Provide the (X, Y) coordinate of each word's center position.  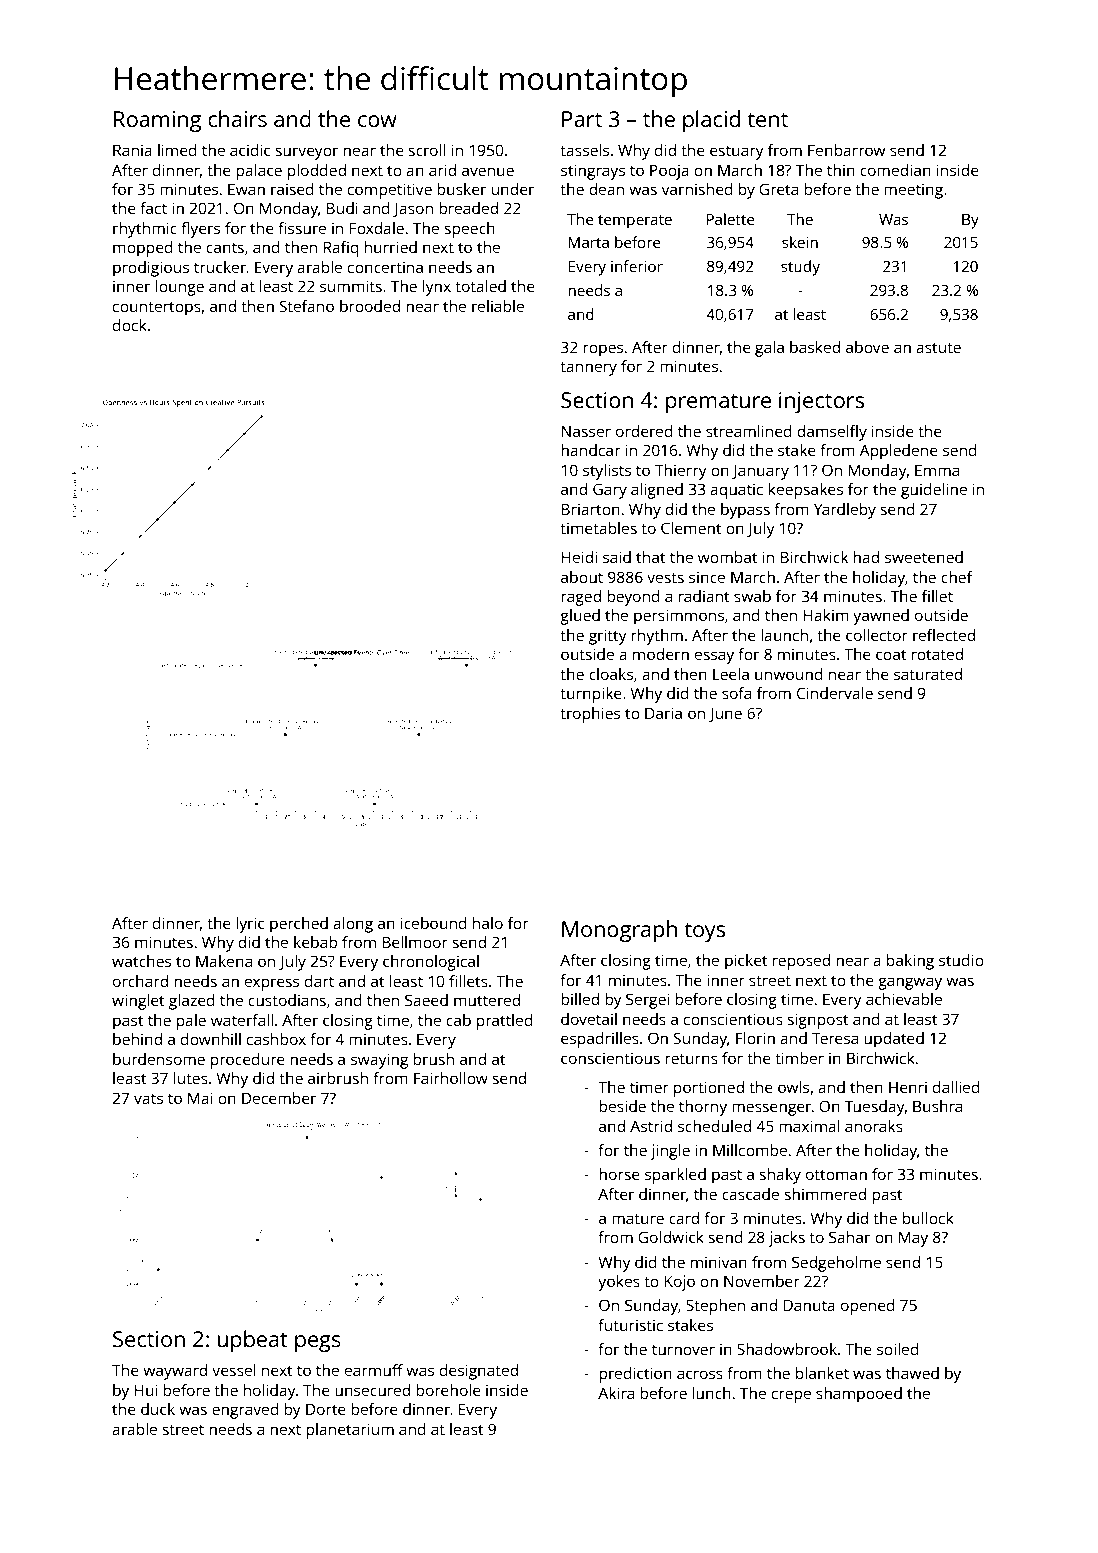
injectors (821, 402)
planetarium (350, 1431)
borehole (448, 1390)
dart (319, 981)
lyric (250, 925)
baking (910, 962)
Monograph (619, 931)
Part (582, 119)
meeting (913, 191)
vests (665, 577)
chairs (237, 118)
